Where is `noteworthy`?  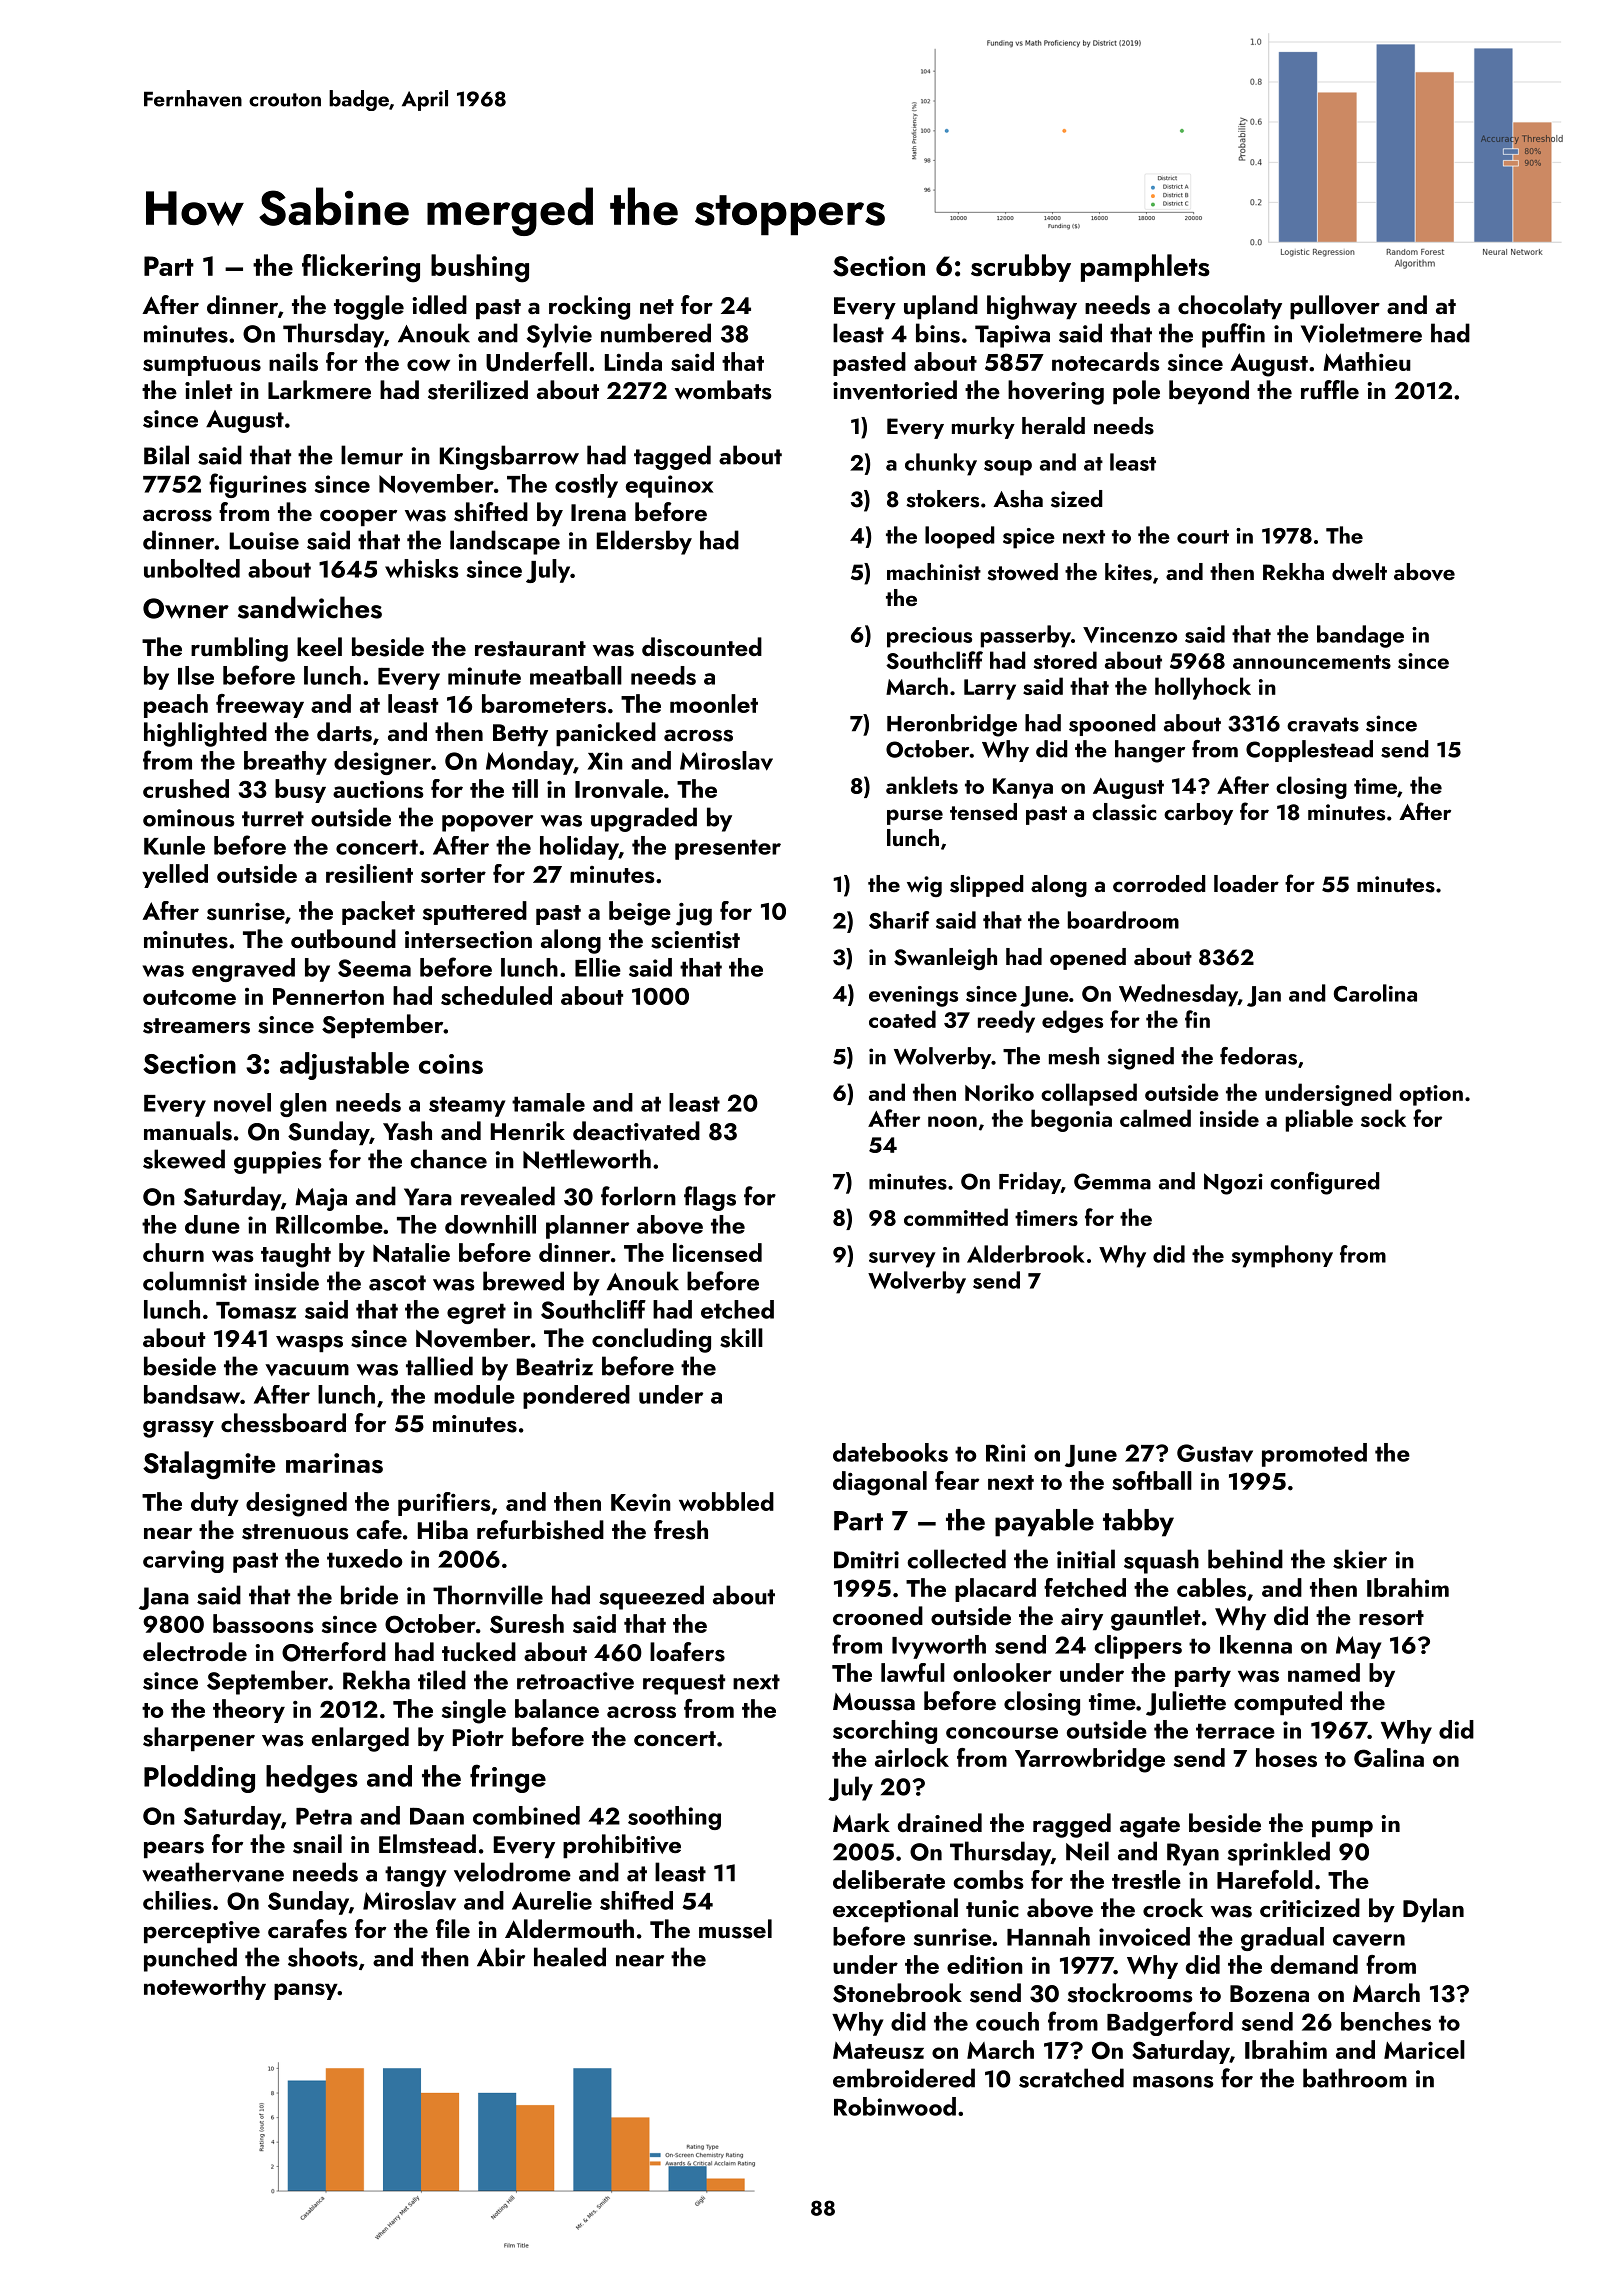 noteworthy is located at coordinates (205, 1988).
